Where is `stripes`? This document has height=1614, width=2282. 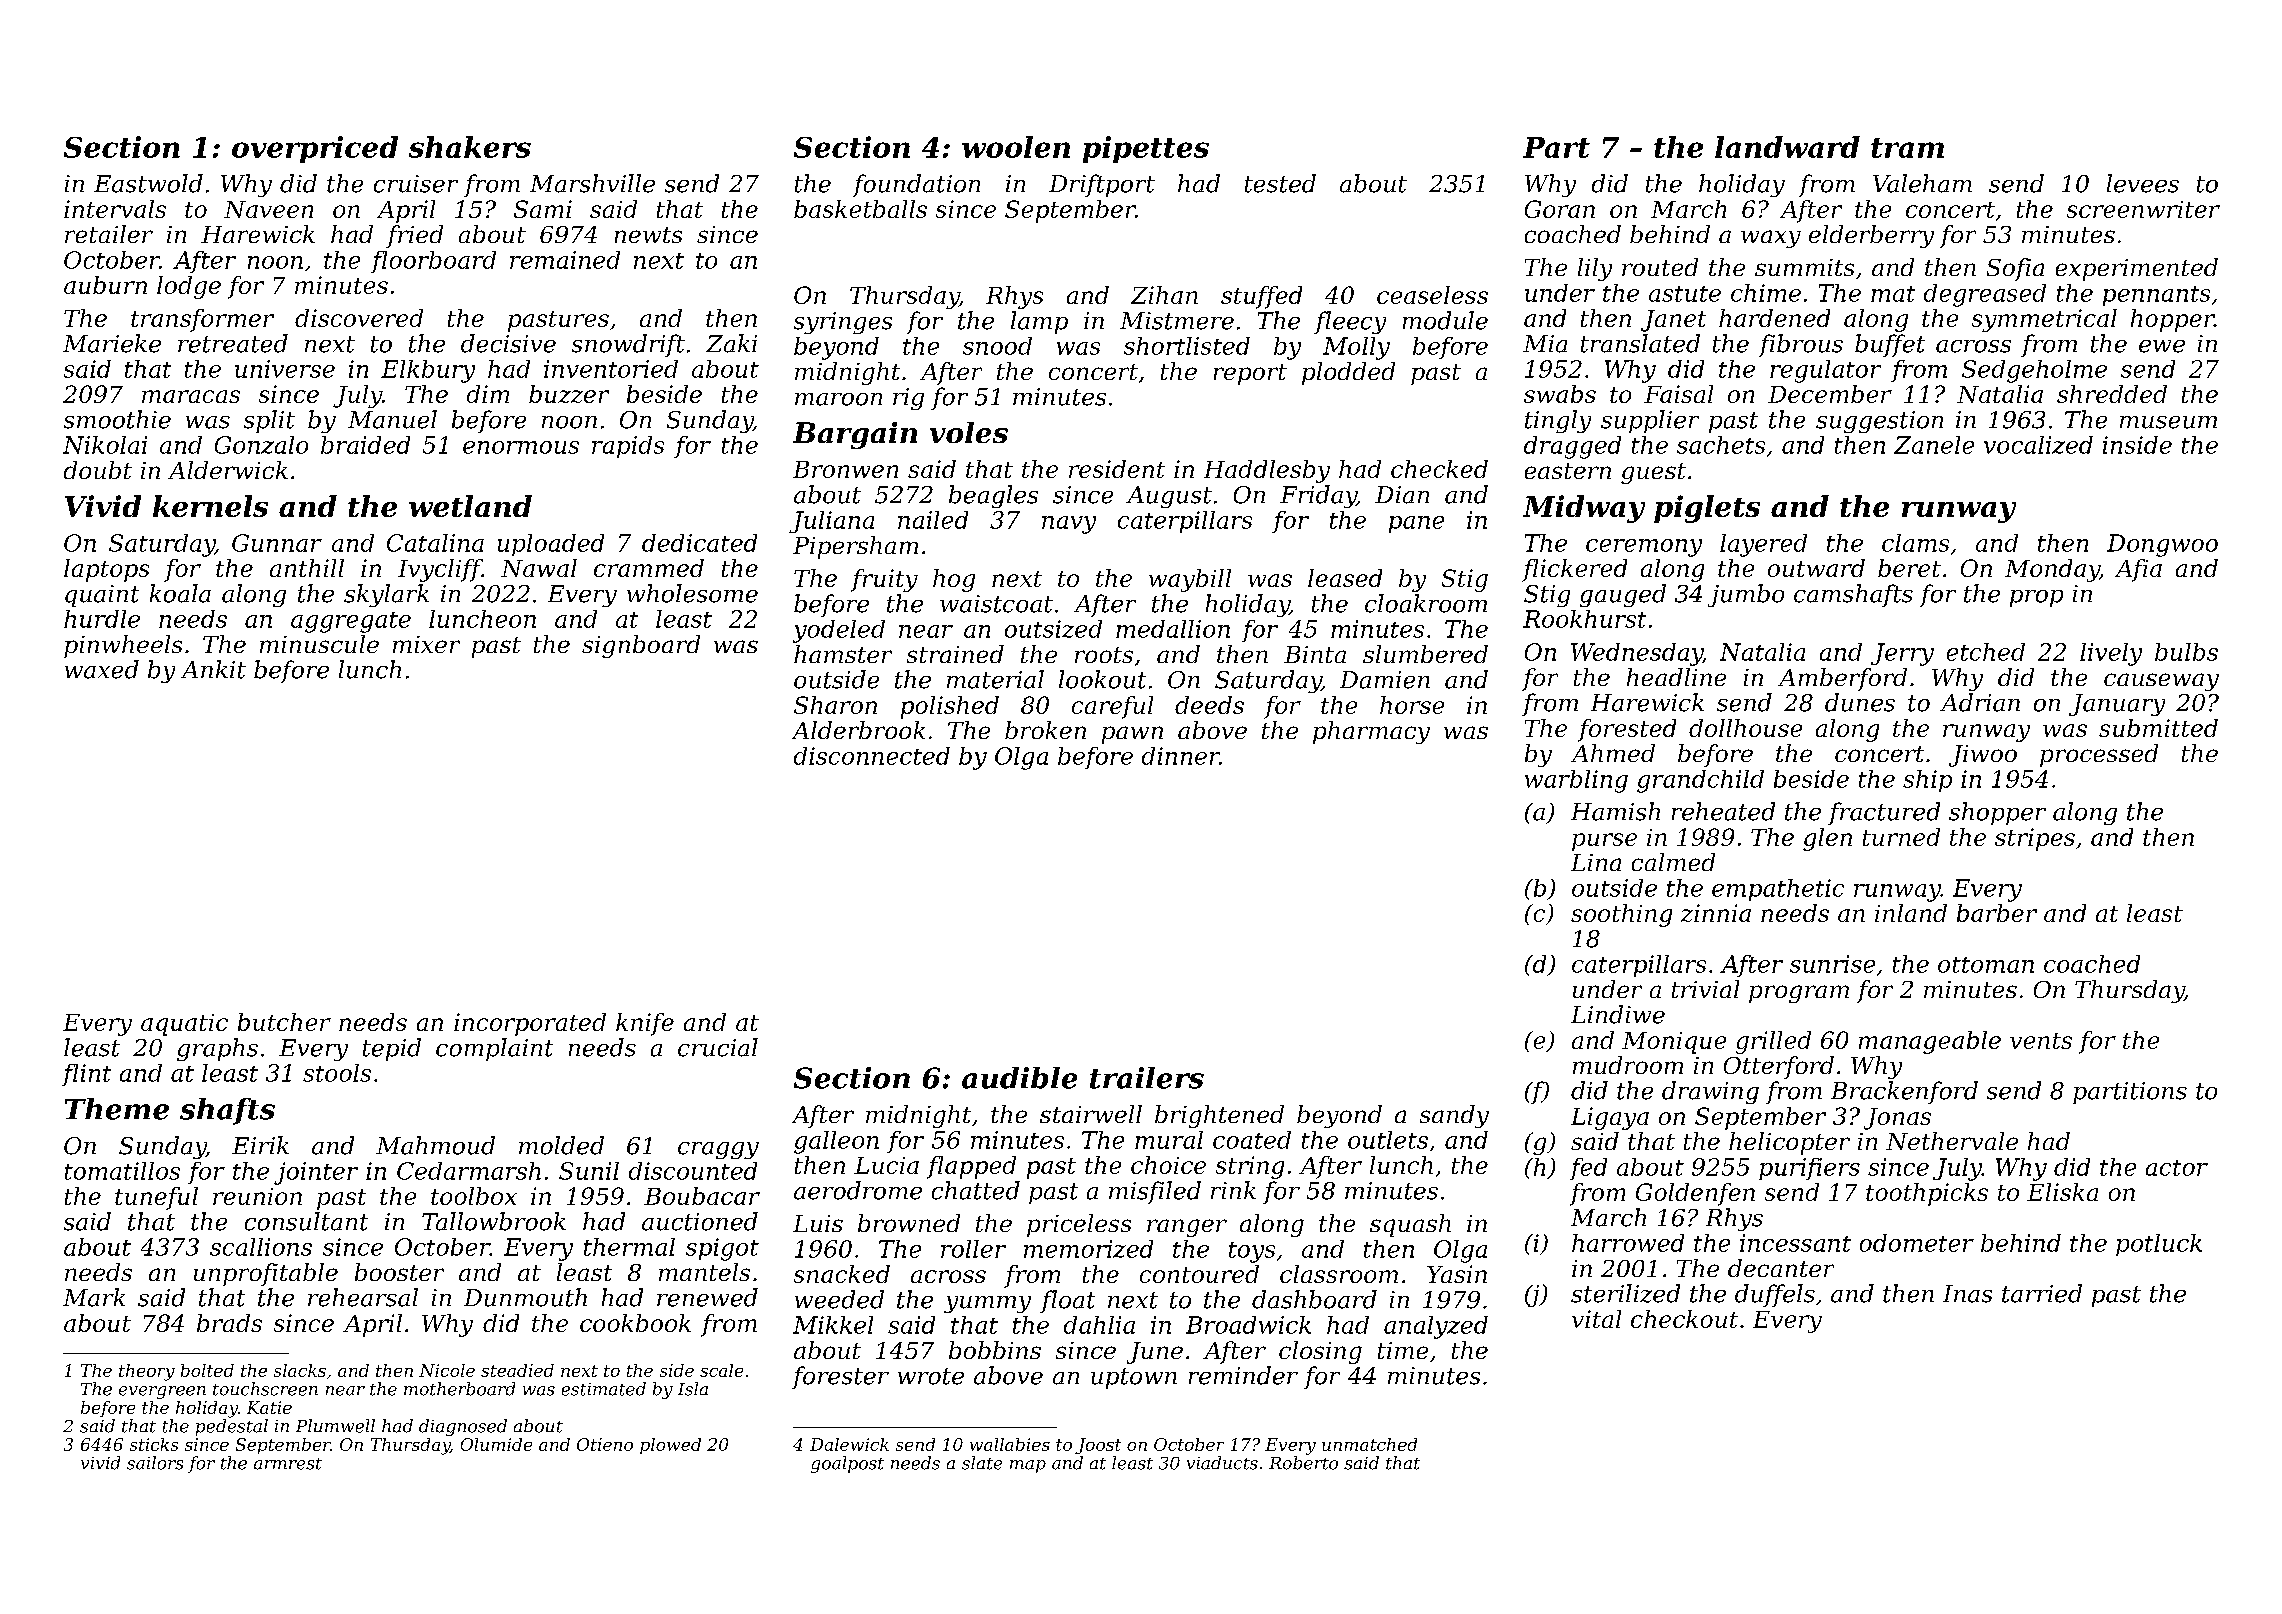 stripes is located at coordinates (2035, 839).
